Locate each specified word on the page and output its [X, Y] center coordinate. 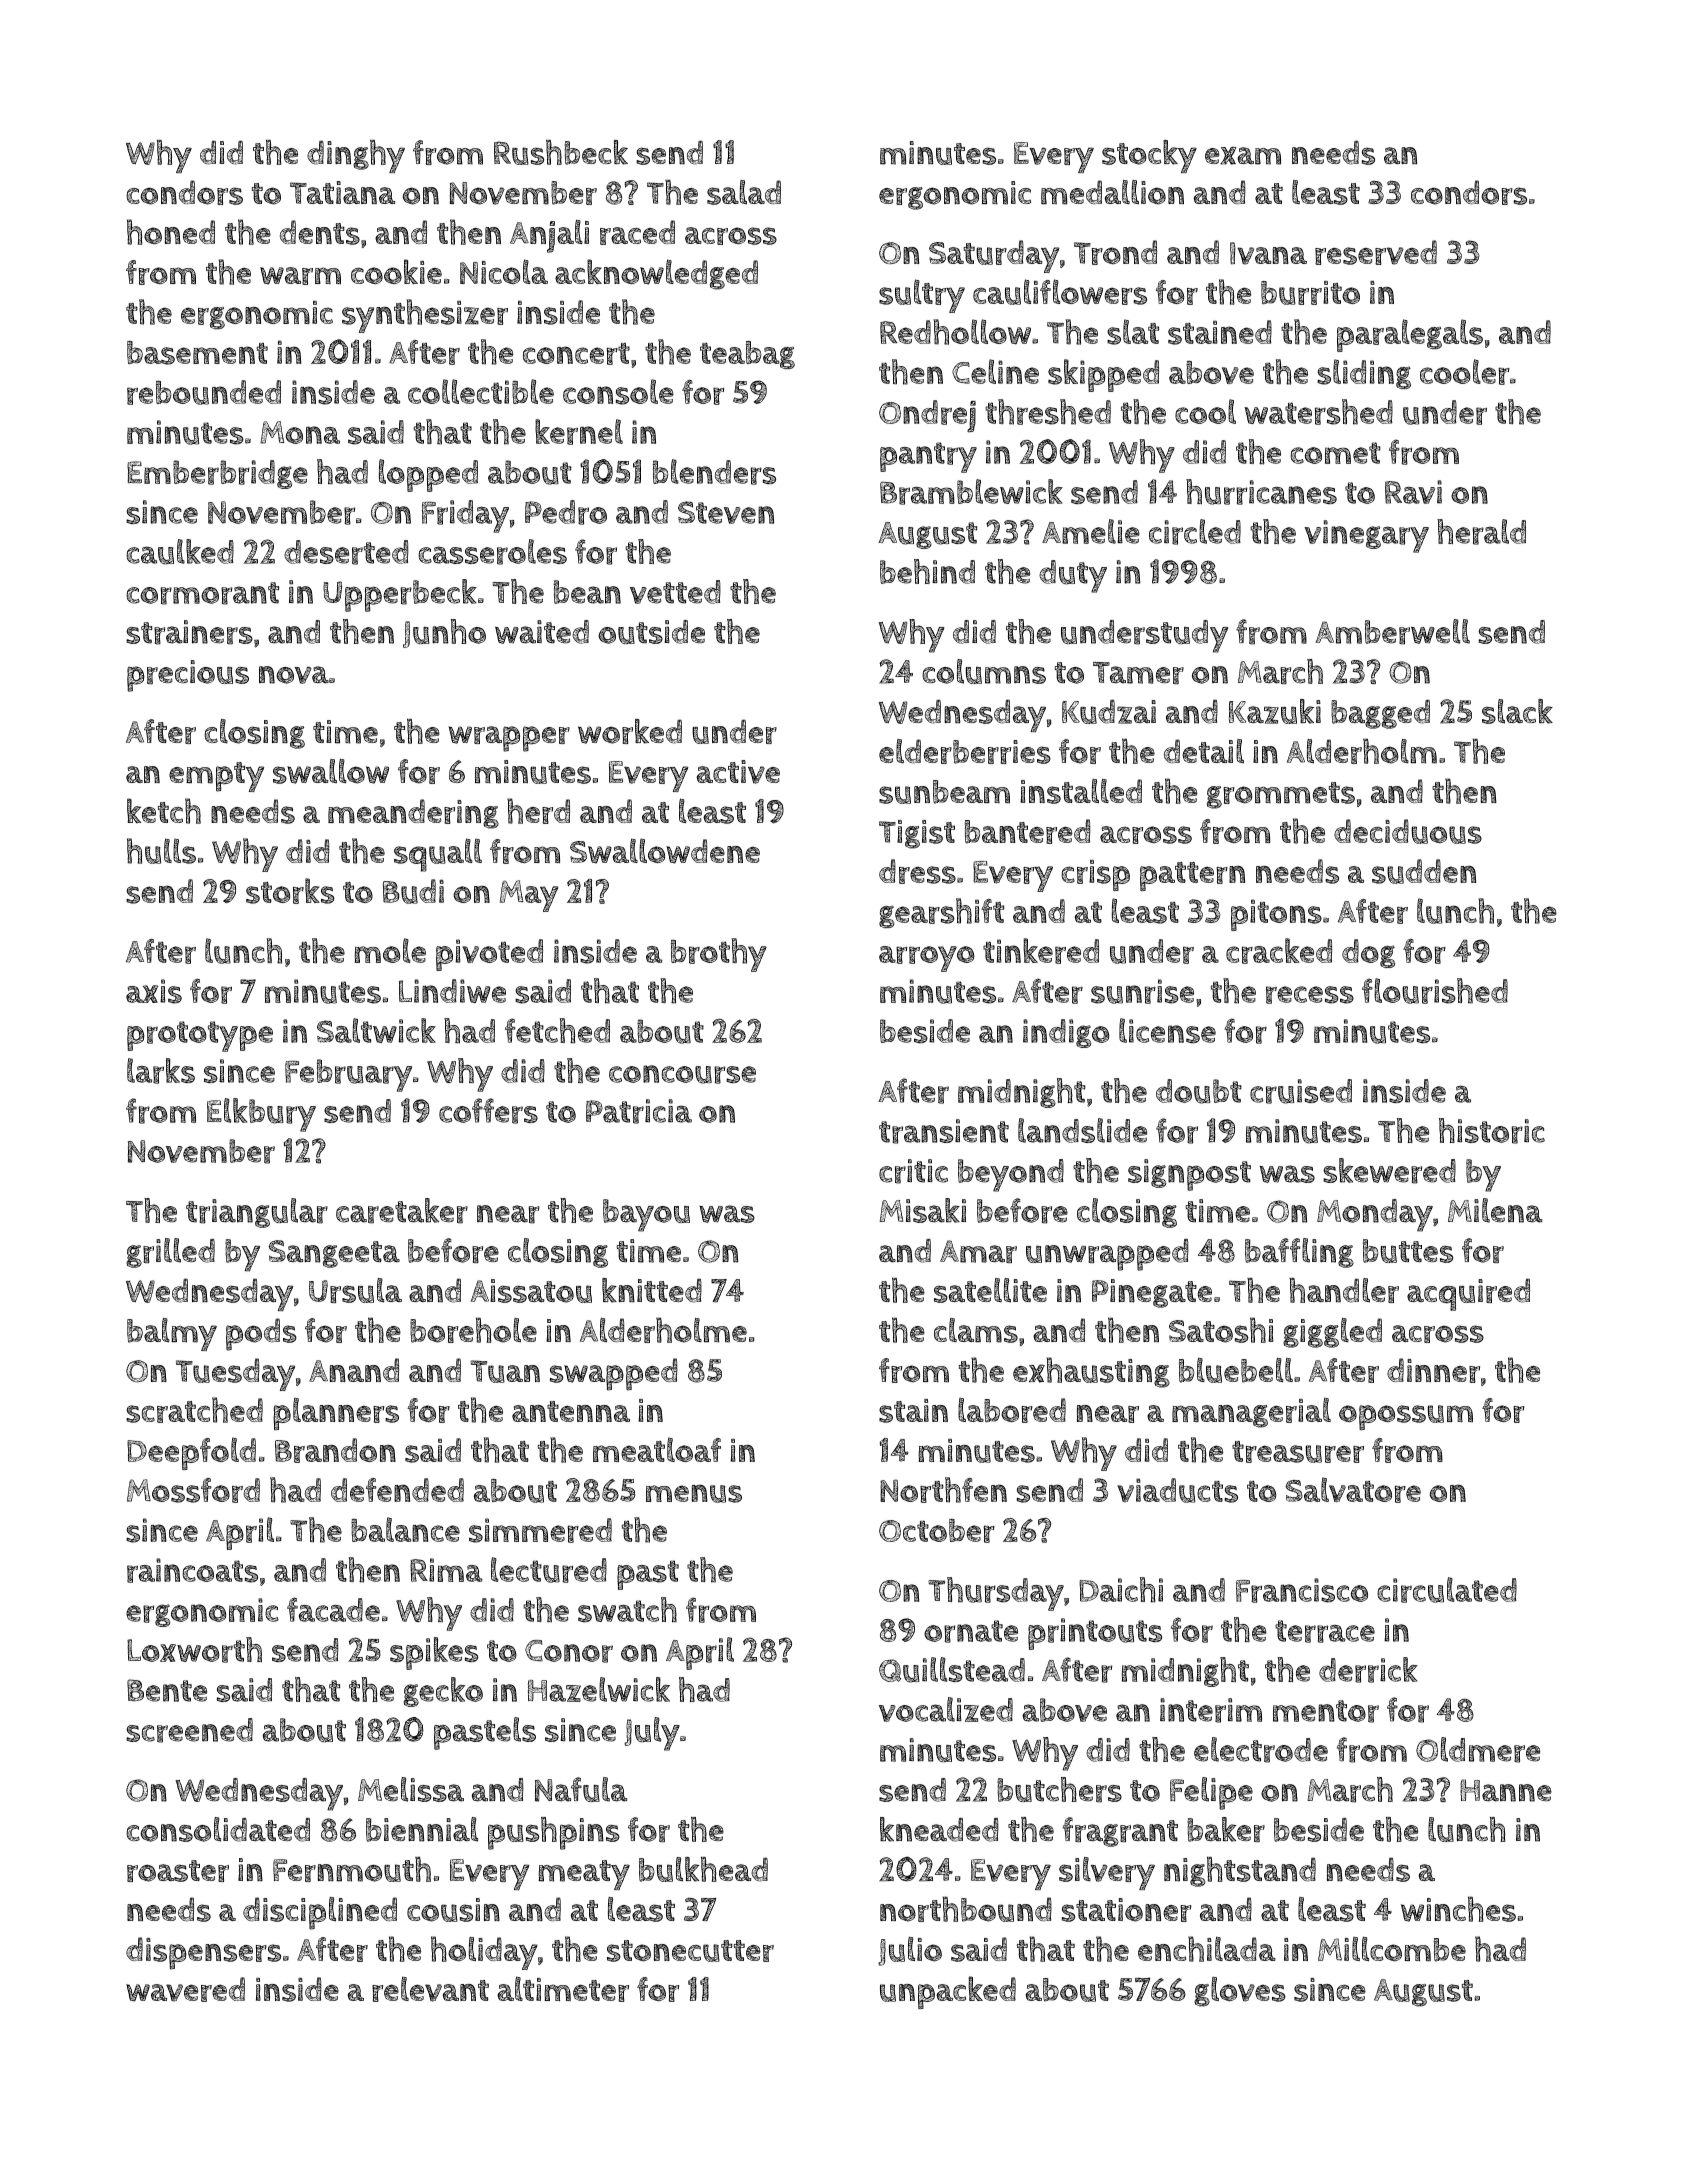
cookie [396, 271]
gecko [443, 1692]
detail [1204, 751]
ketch [164, 811]
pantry [928, 457]
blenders [714, 472]
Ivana [1268, 253]
